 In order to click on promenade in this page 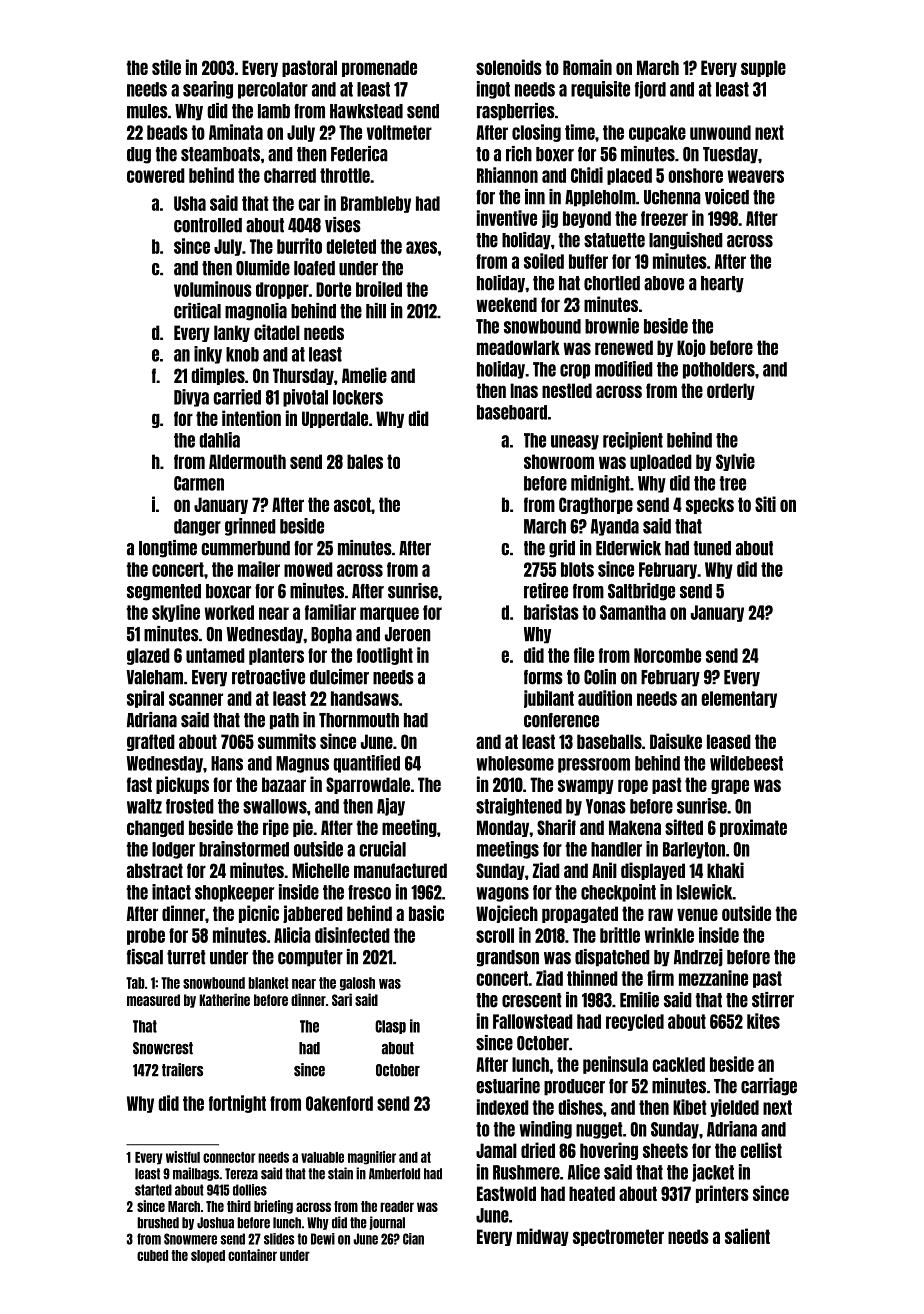, I will do `click(379, 68)`.
